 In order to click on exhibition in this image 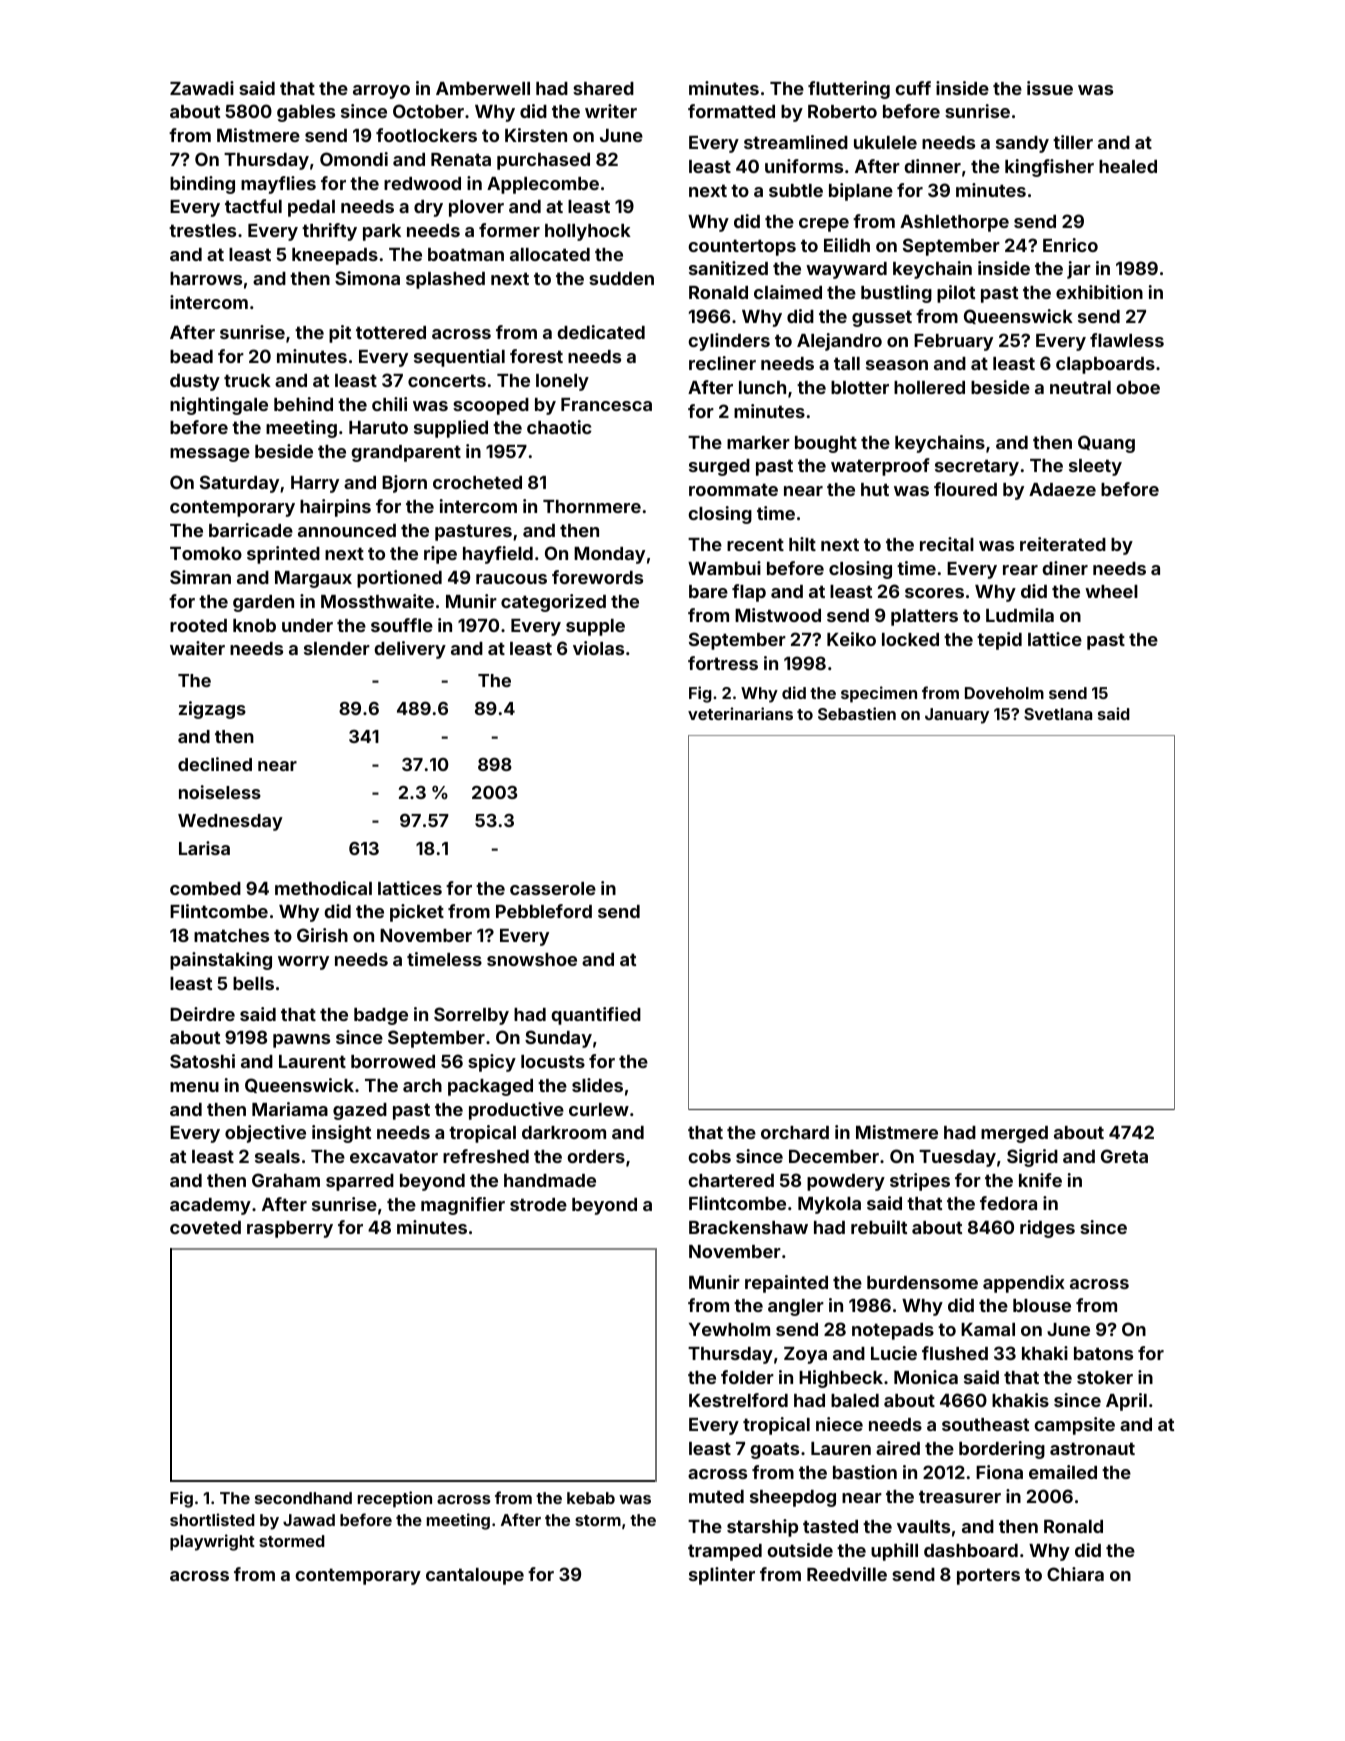, I will do `click(1099, 292)`.
